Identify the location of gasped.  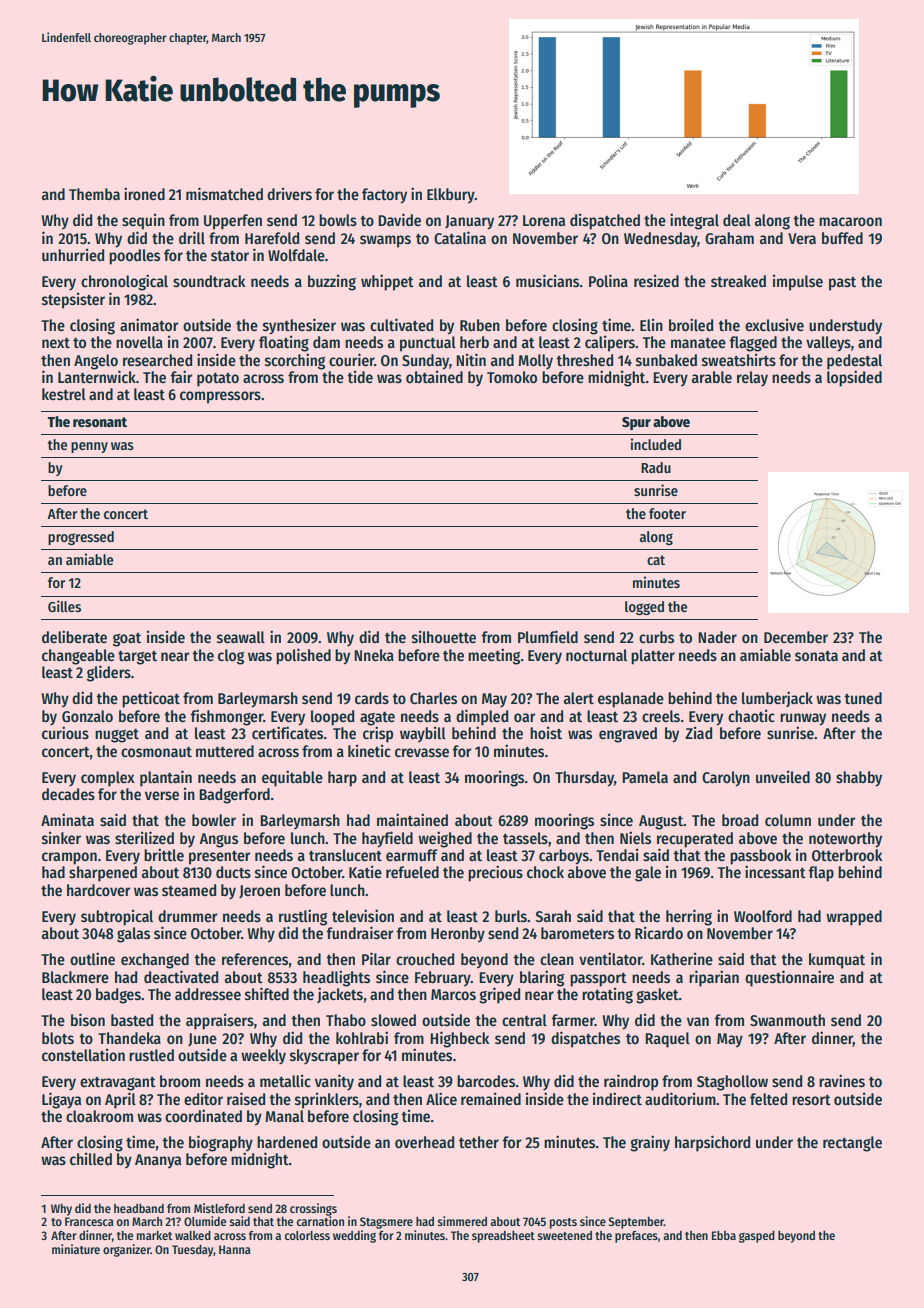
(757, 1237).
